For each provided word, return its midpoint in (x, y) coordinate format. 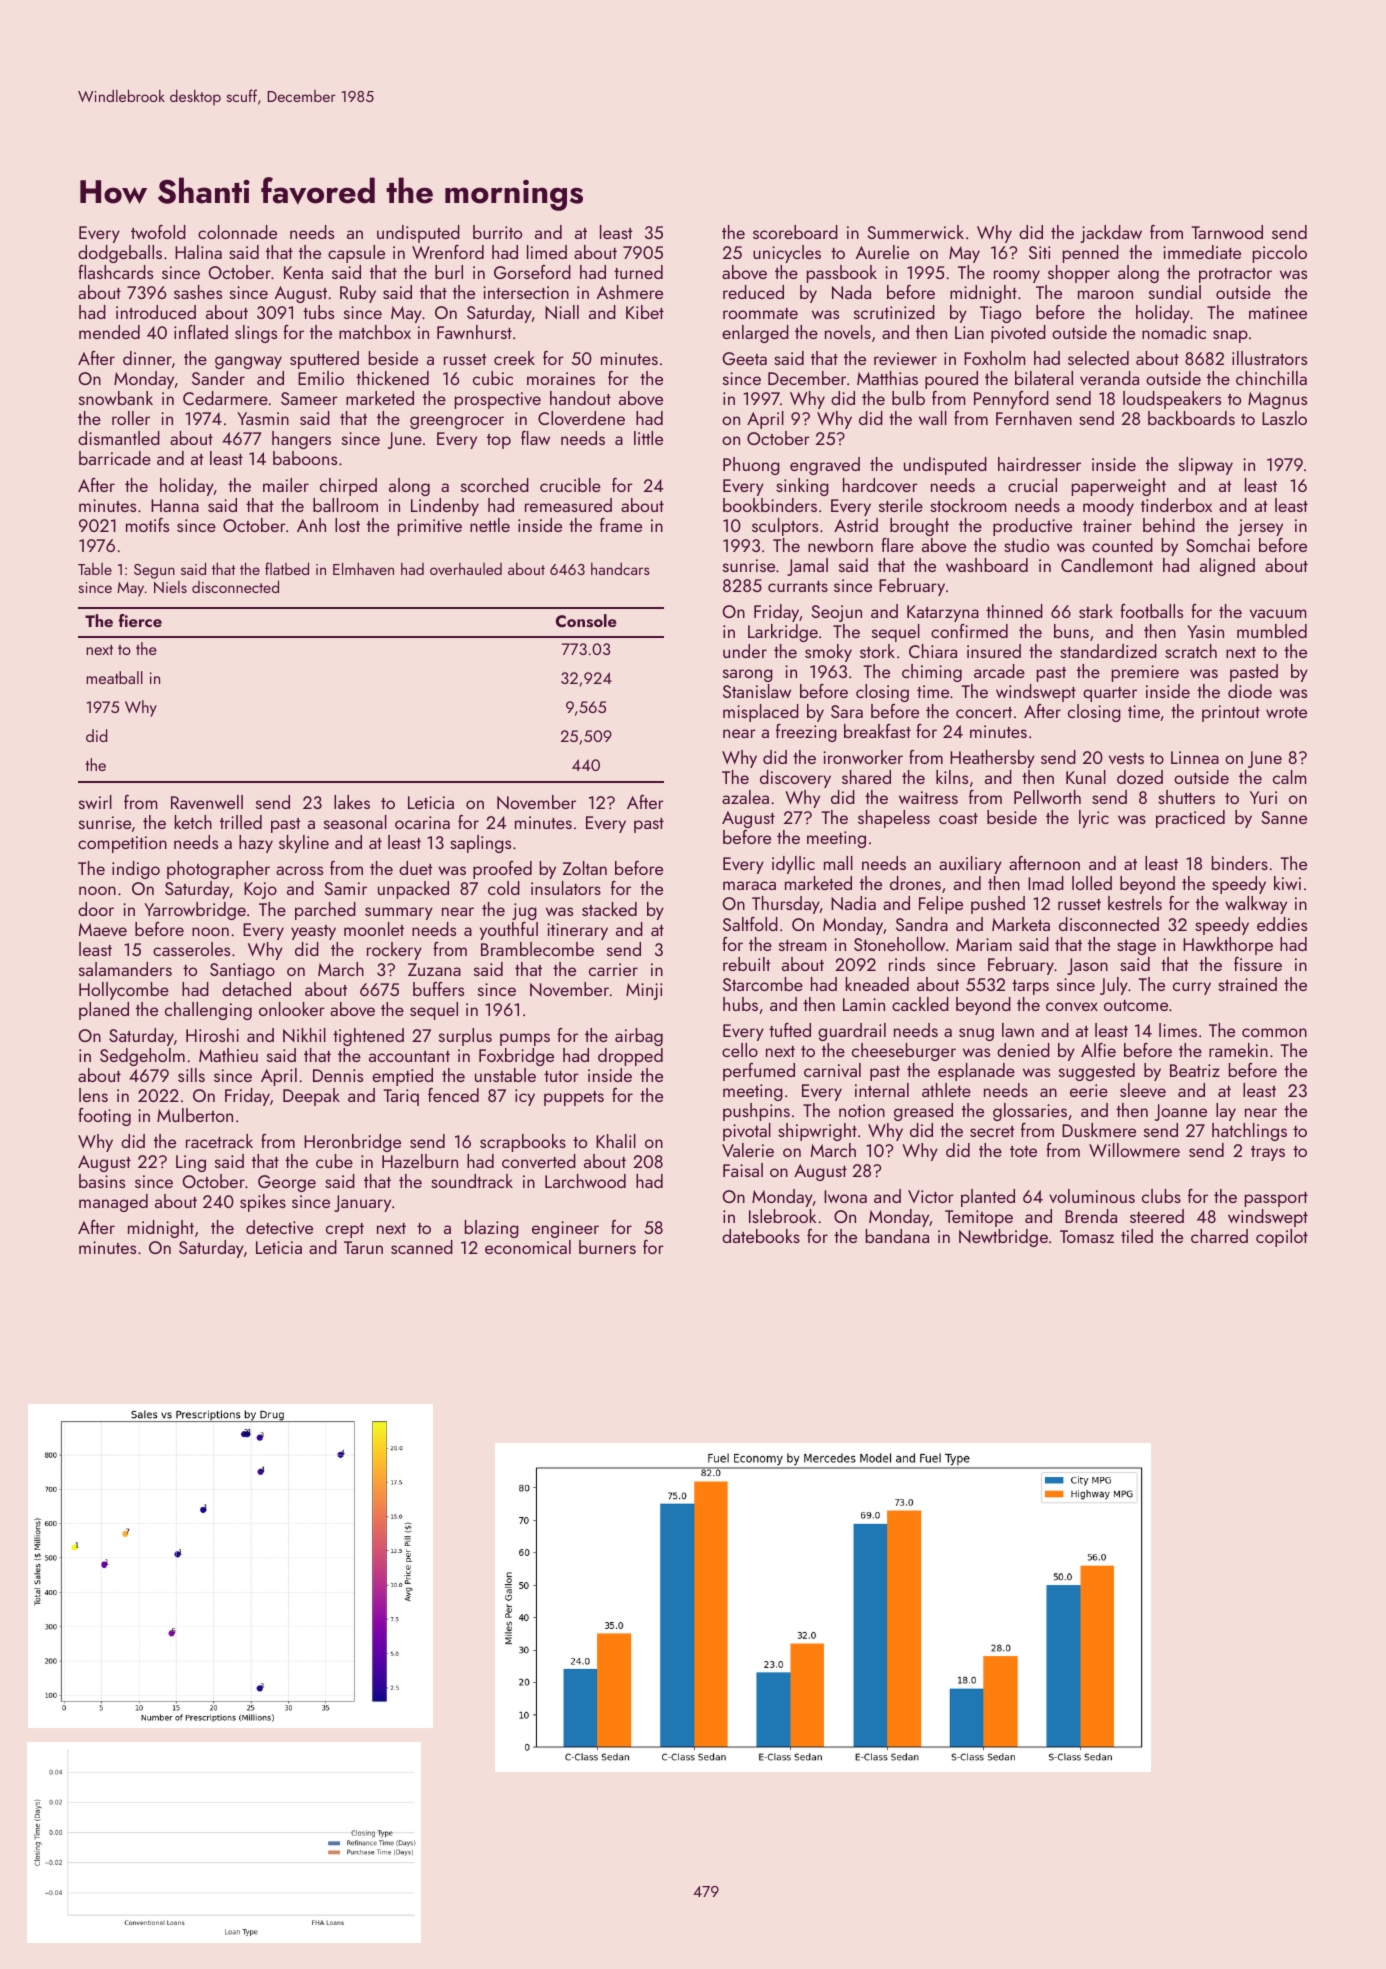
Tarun (363, 1247)
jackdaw (1111, 234)
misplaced (761, 713)
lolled (1092, 883)
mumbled (1272, 631)
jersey (1260, 527)
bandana (897, 1236)
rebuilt (747, 964)
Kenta (303, 272)
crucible (570, 485)
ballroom (345, 505)
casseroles (191, 949)
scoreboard (795, 232)
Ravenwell (207, 802)
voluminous (1092, 1196)
